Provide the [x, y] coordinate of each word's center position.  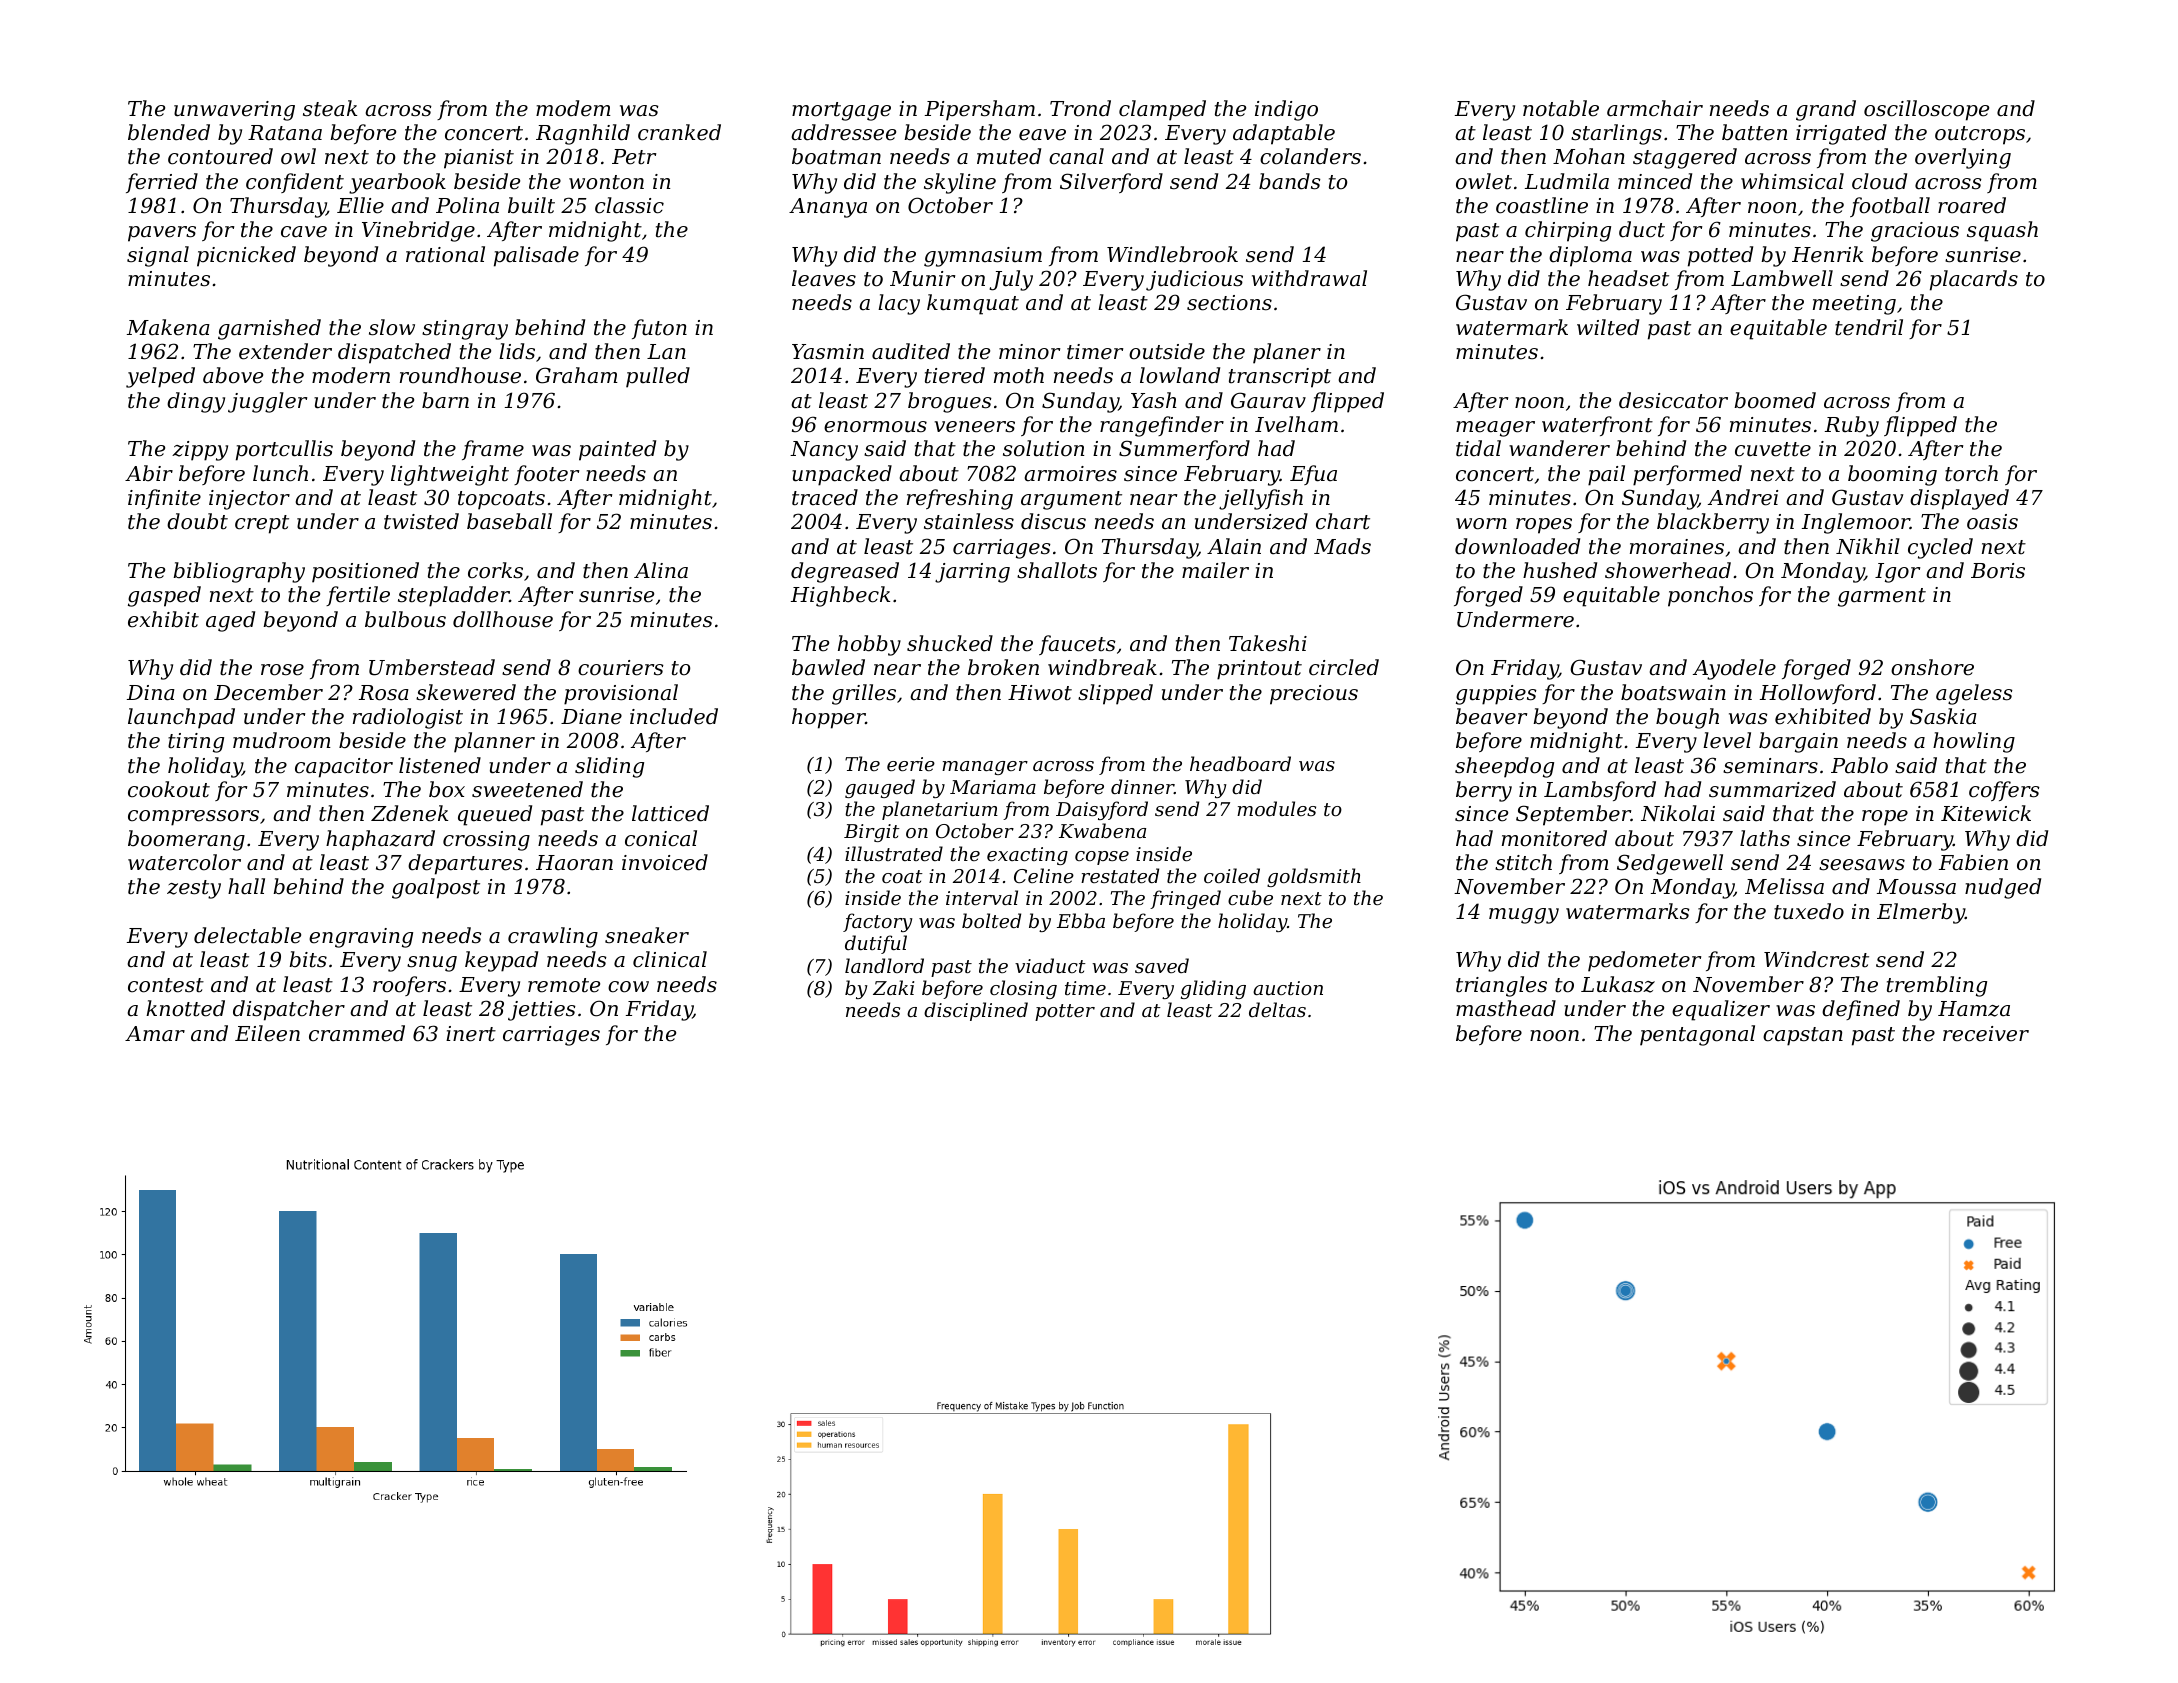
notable [1561, 108]
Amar [155, 1034]
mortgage [841, 111]
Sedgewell [1670, 864]
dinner [1142, 786]
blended [169, 132]
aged [230, 621]
